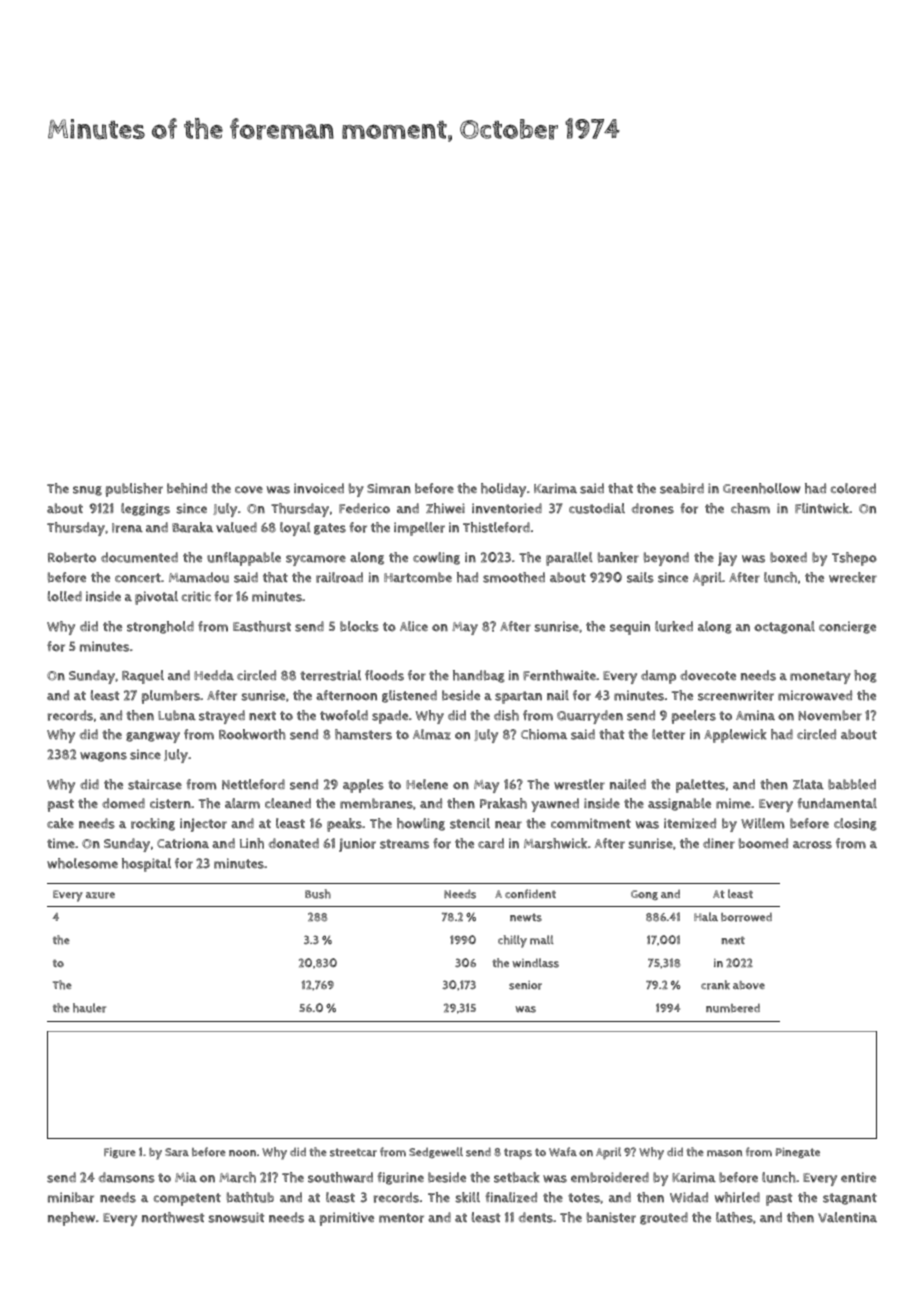 The height and width of the screenshot is (1308, 924). What do you see at coordinates (87, 491) in the screenshot?
I see `snug` at bounding box center [87, 491].
